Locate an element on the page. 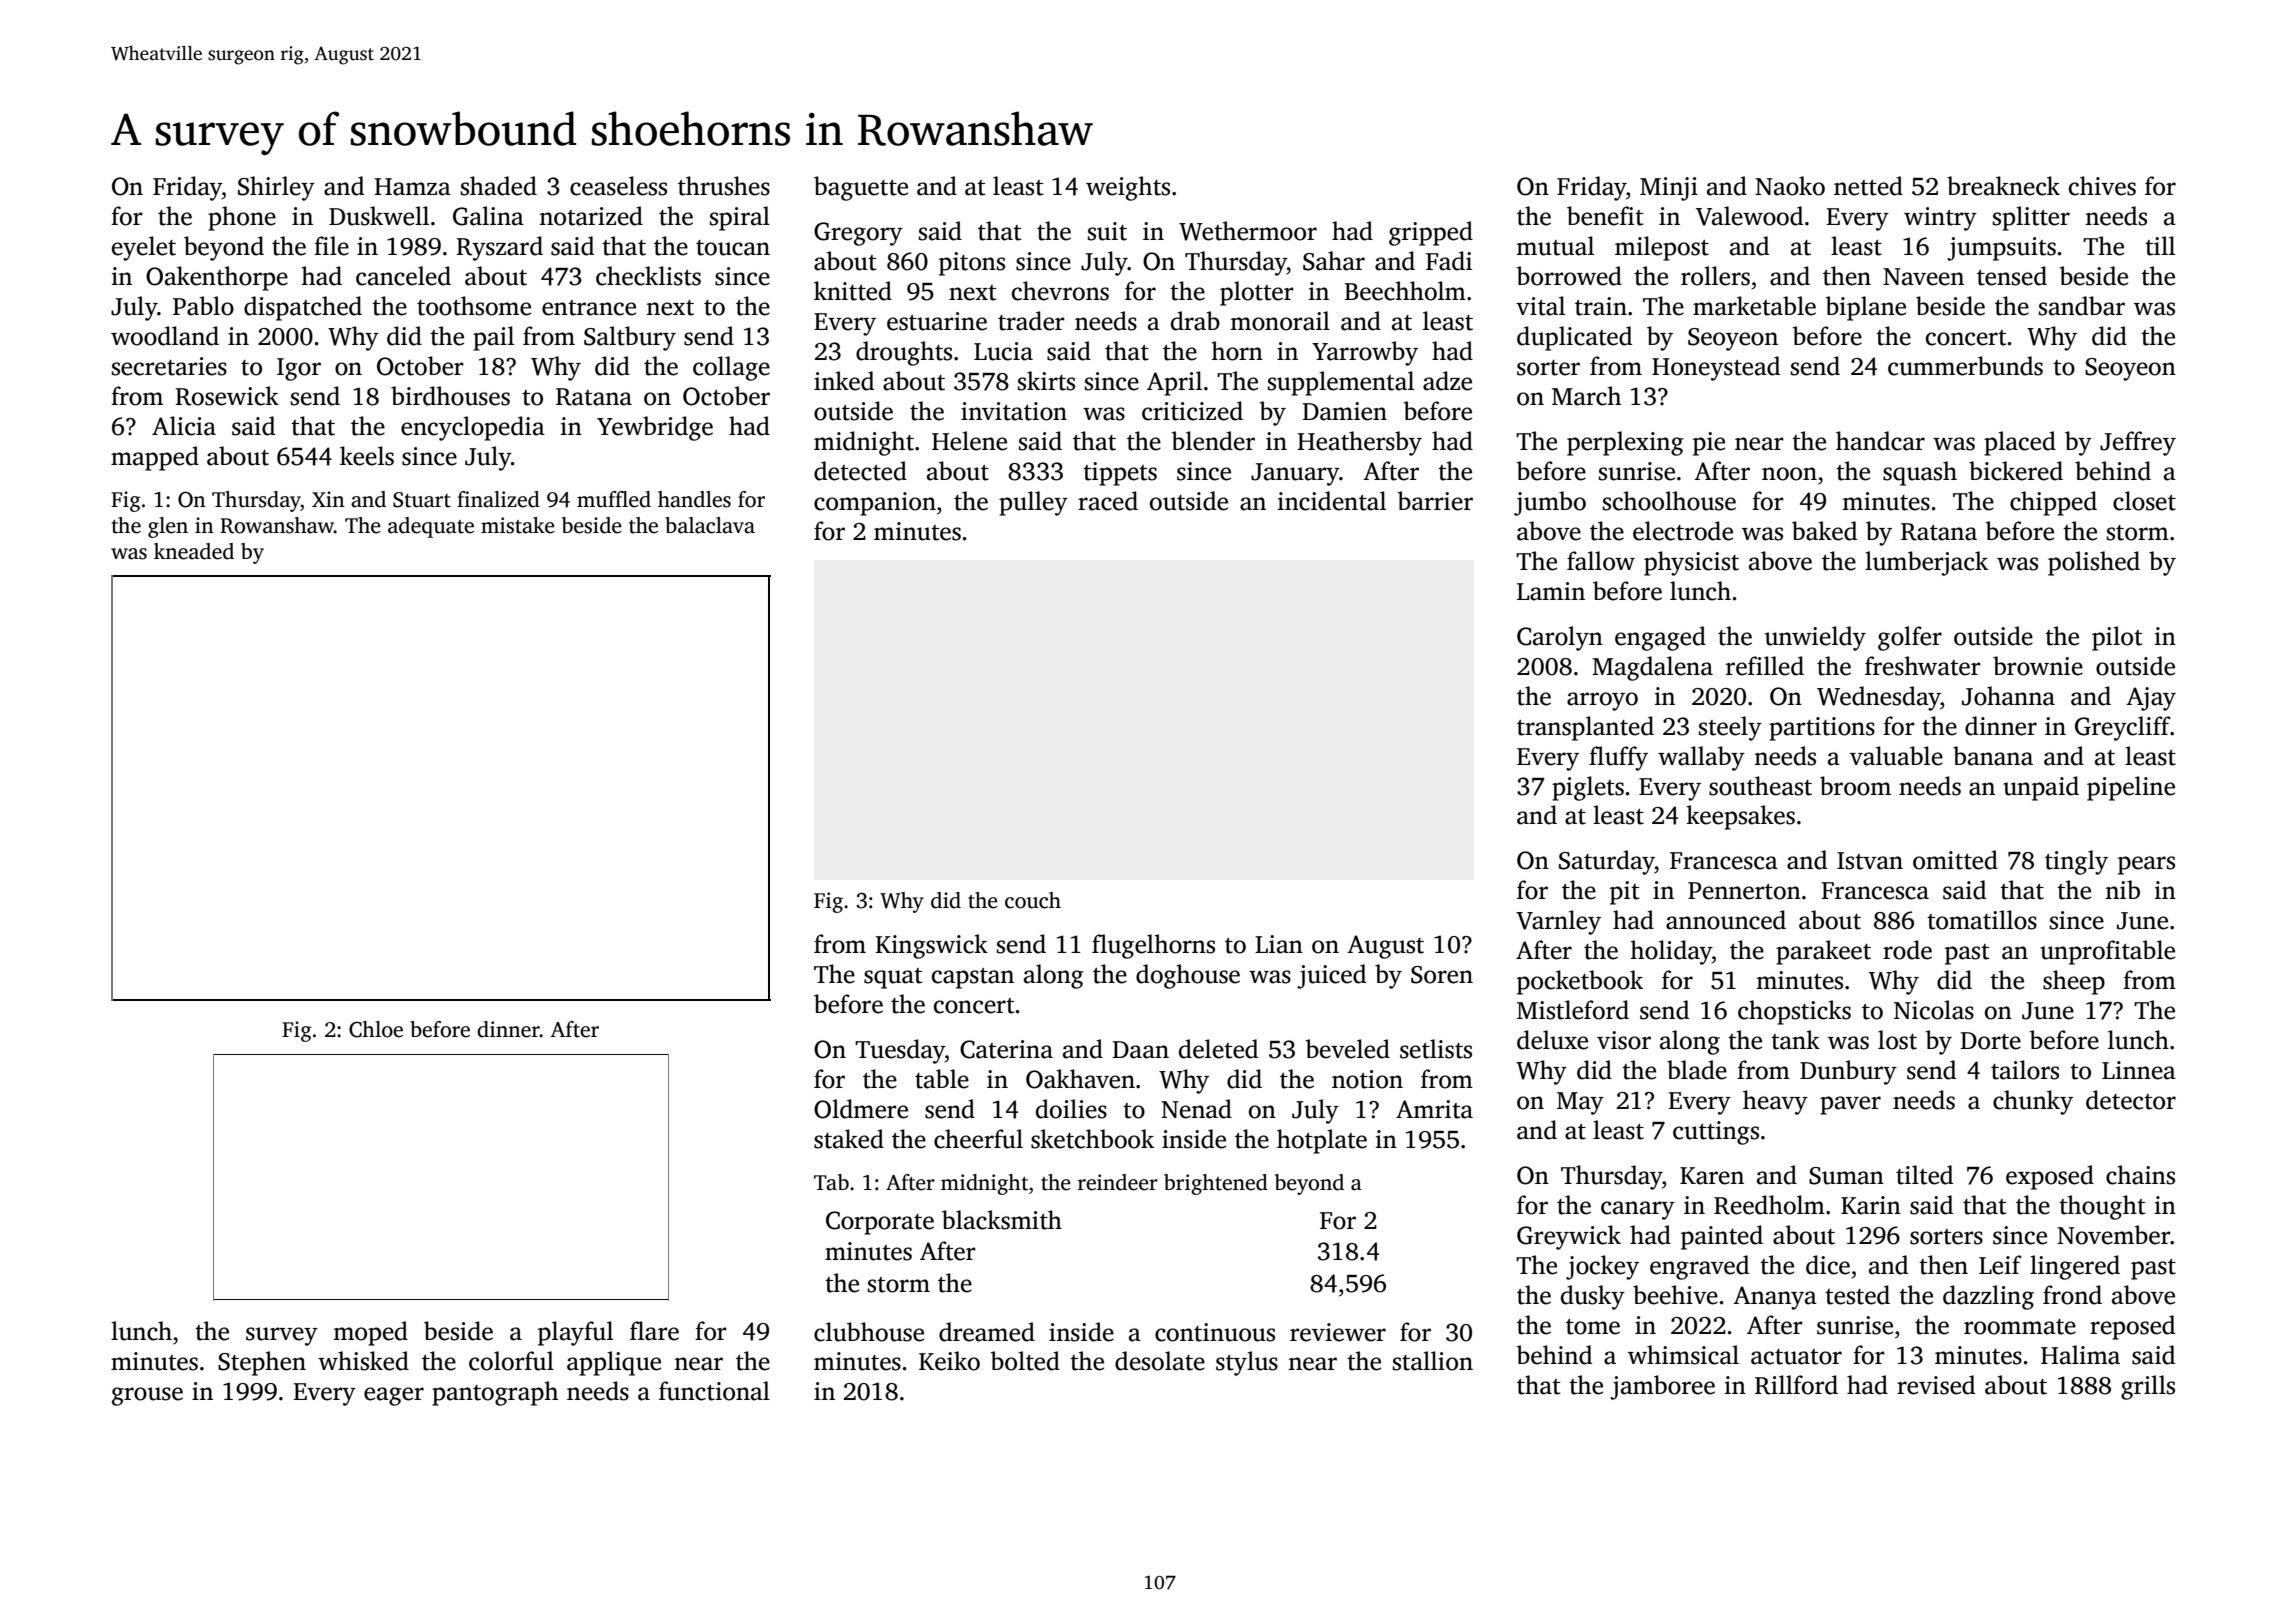 The width and height of the page is (2287, 1617). detector is located at coordinates (2131, 1100).
